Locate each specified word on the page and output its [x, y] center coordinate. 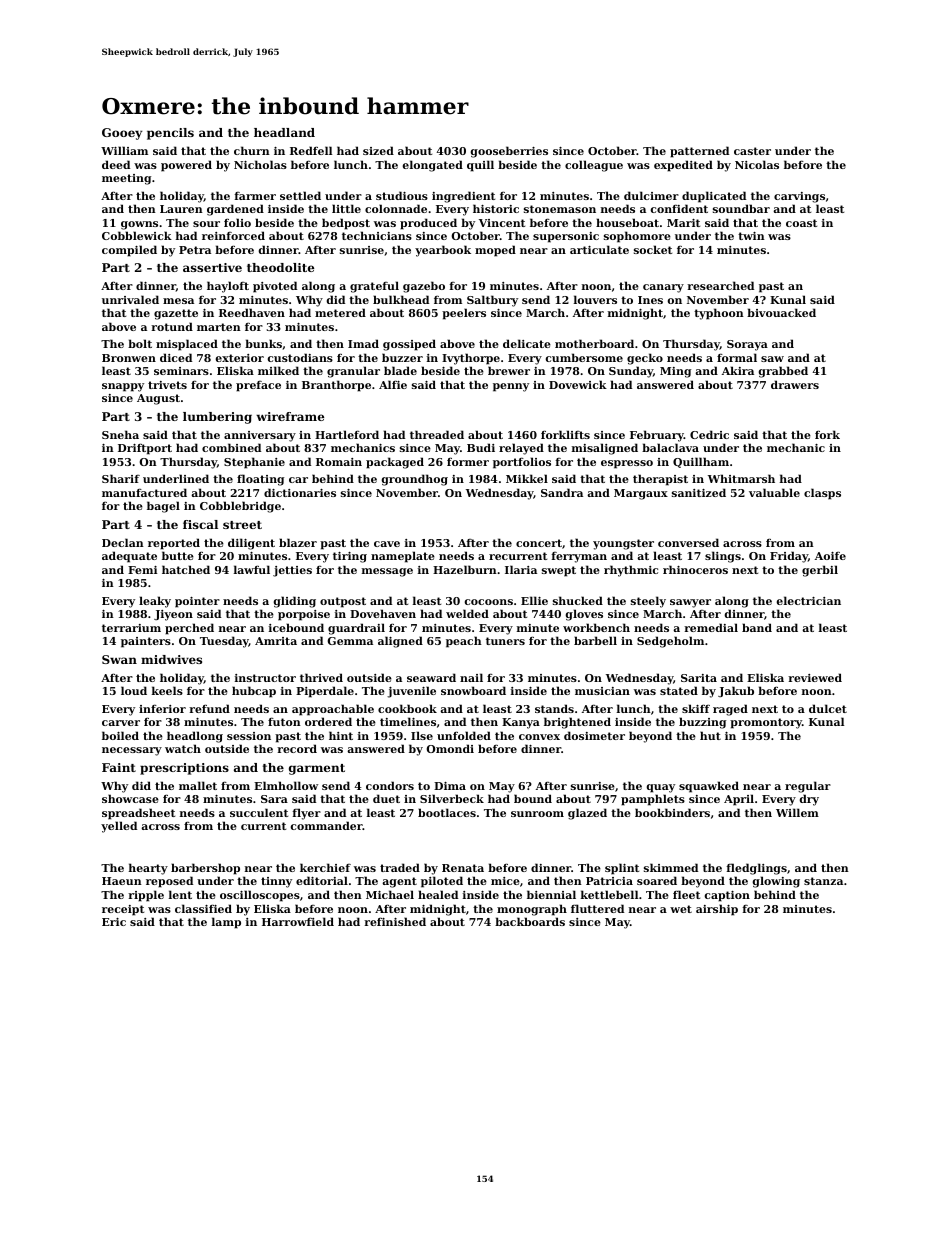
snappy [123, 387]
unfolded [464, 735]
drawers [795, 384]
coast [801, 223]
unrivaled [130, 299]
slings [723, 557]
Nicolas [757, 164]
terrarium [131, 628]
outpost [343, 602]
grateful [374, 287]
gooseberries [509, 152]
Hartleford [347, 434]
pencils [170, 134]
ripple [146, 896]
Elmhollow [286, 785]
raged [730, 710]
